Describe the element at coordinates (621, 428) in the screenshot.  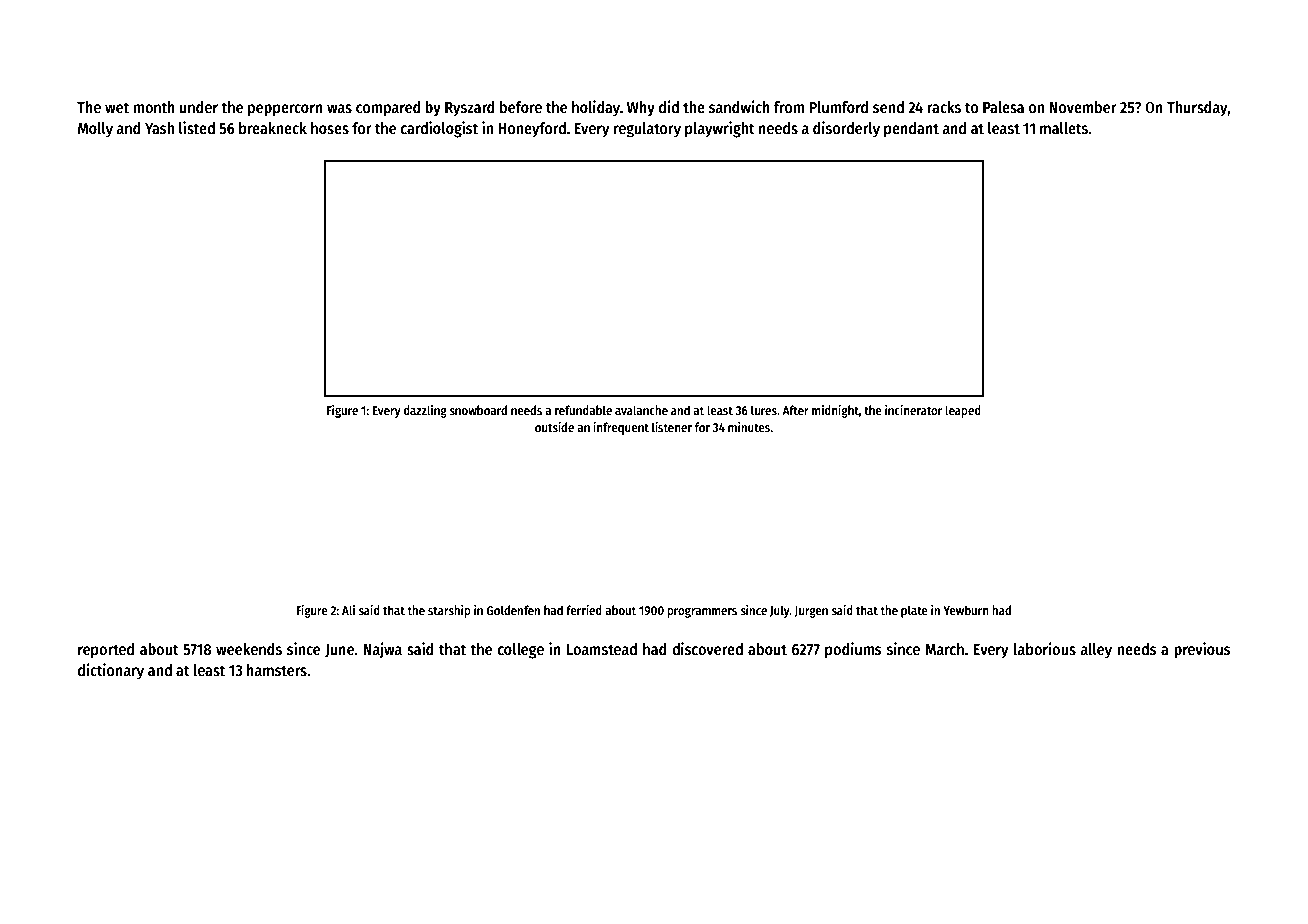
I see `infrequent` at that location.
